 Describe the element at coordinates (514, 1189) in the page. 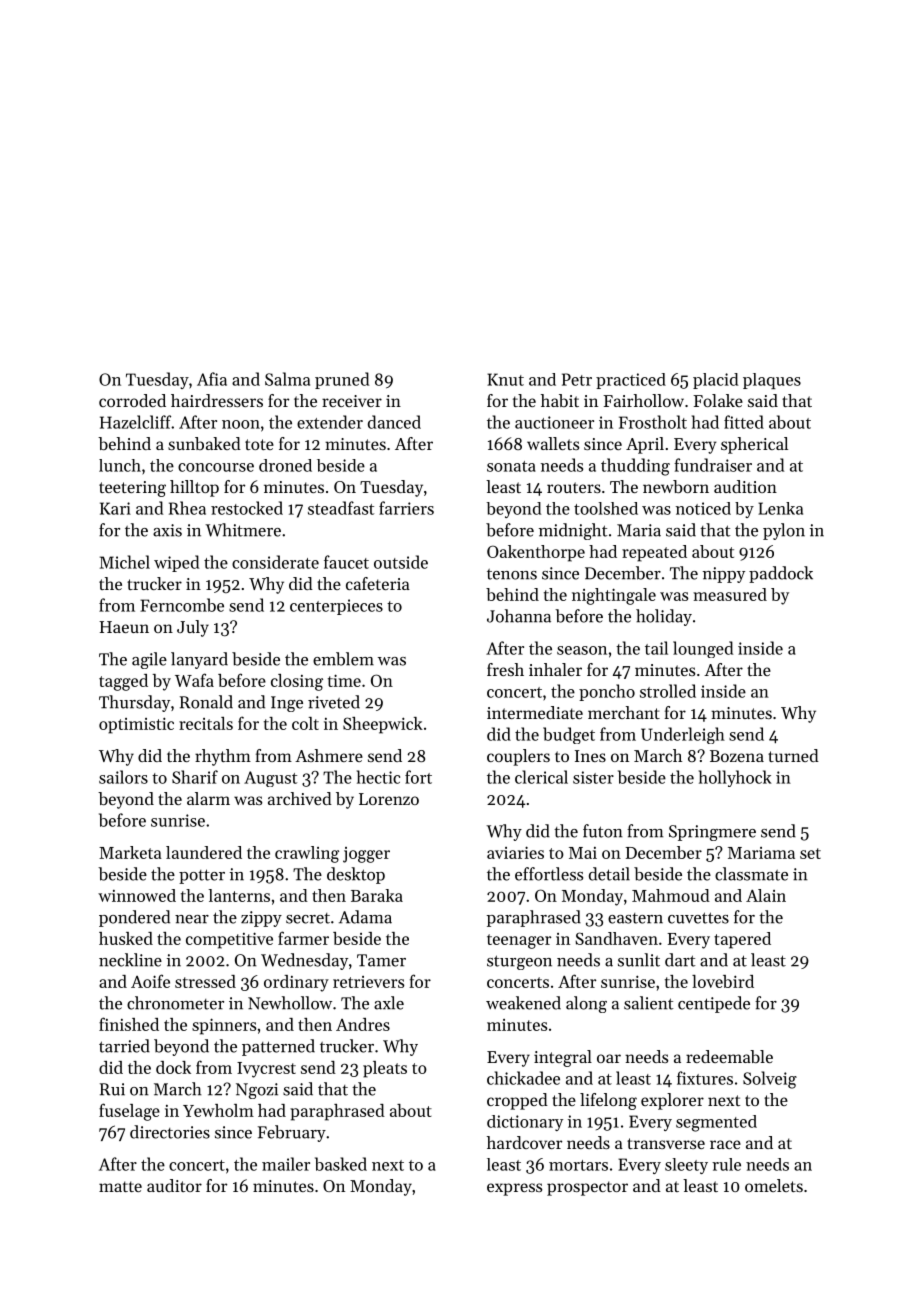

I see `express` at that location.
